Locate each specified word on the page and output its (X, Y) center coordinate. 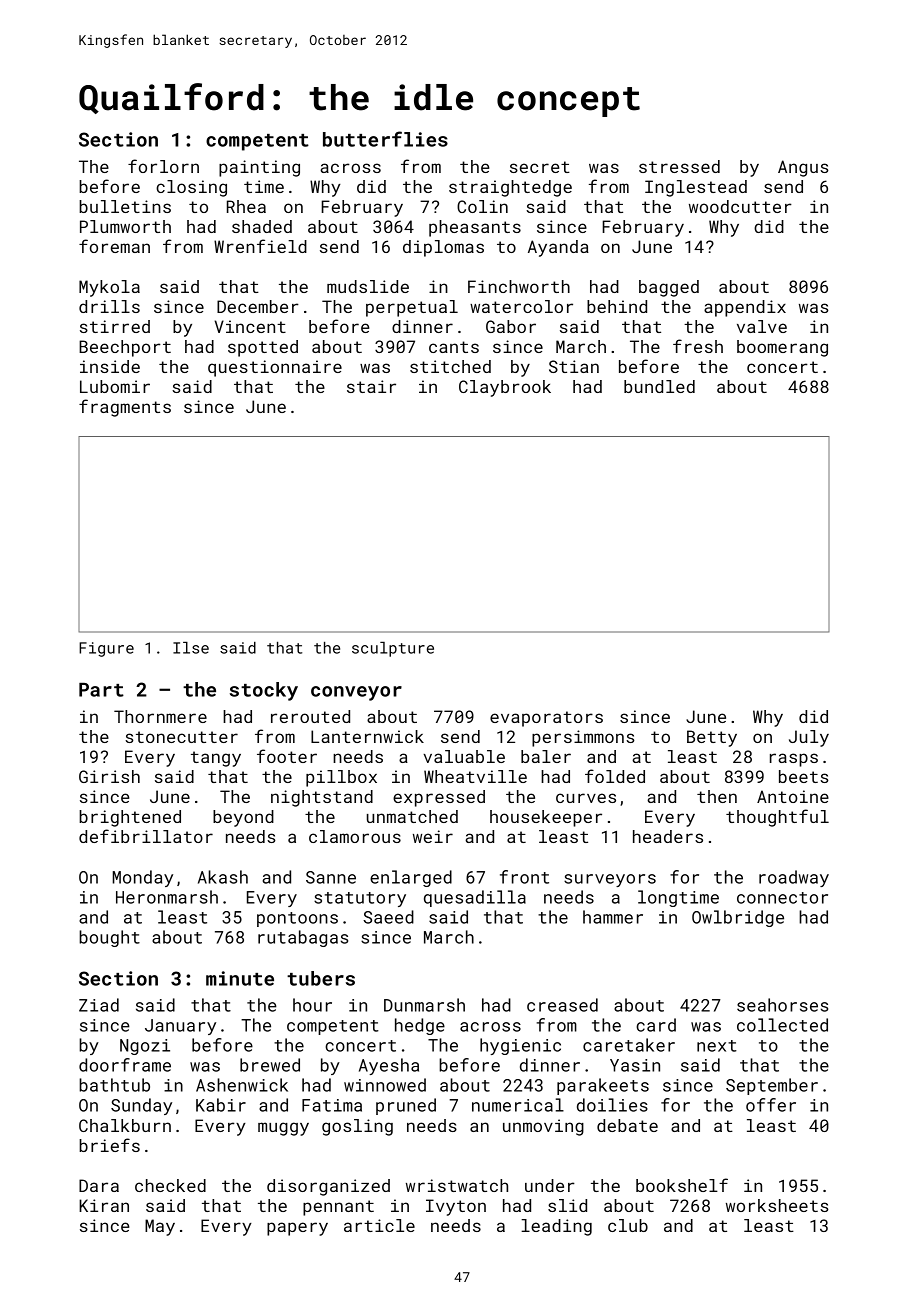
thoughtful (777, 818)
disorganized (328, 1187)
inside (110, 366)
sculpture (393, 649)
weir (433, 836)
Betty (712, 738)
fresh (698, 346)
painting (259, 168)
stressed (679, 166)
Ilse (191, 648)
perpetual (412, 308)
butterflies (385, 139)
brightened (130, 818)
